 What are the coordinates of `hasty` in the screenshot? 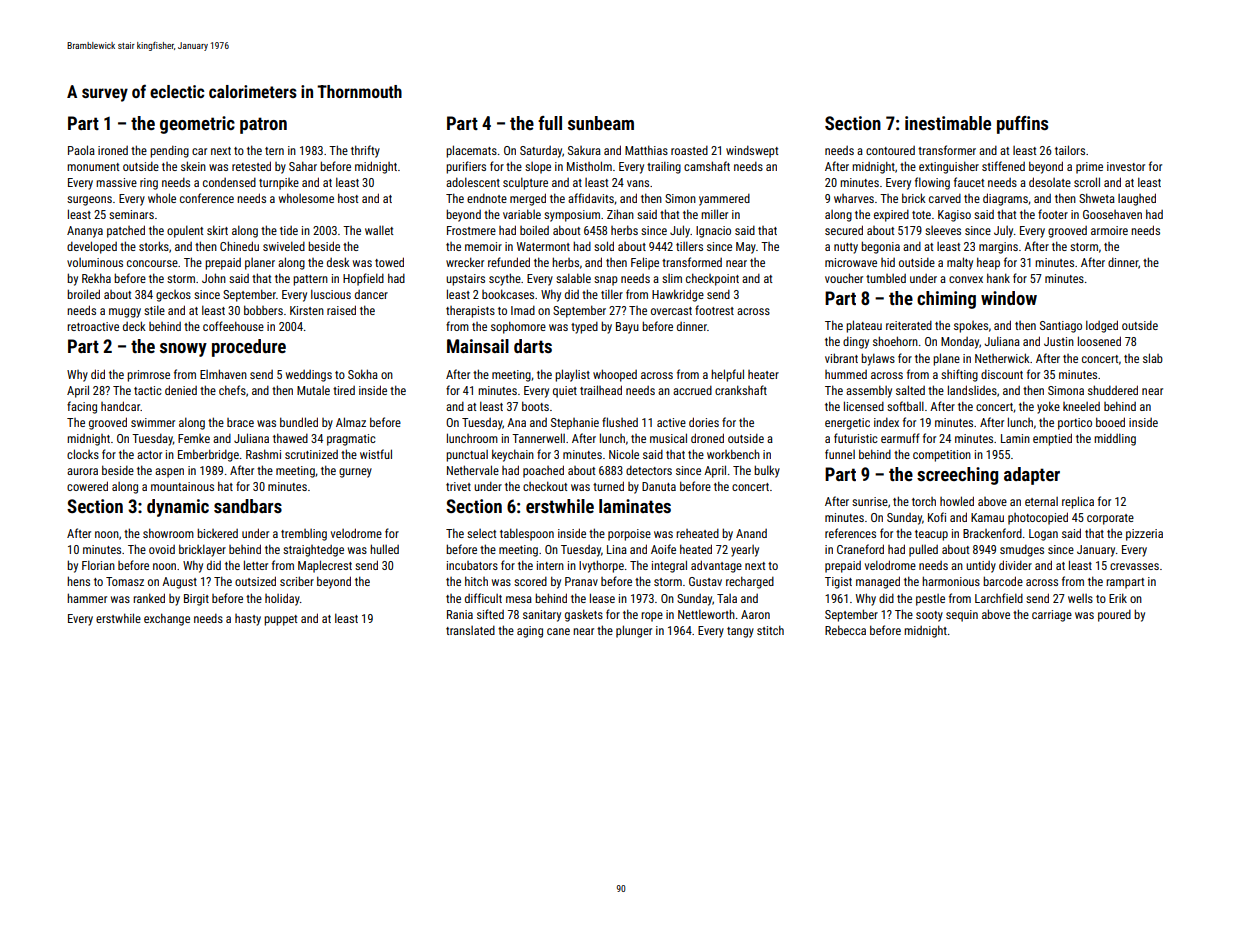 It's located at (248, 620).
